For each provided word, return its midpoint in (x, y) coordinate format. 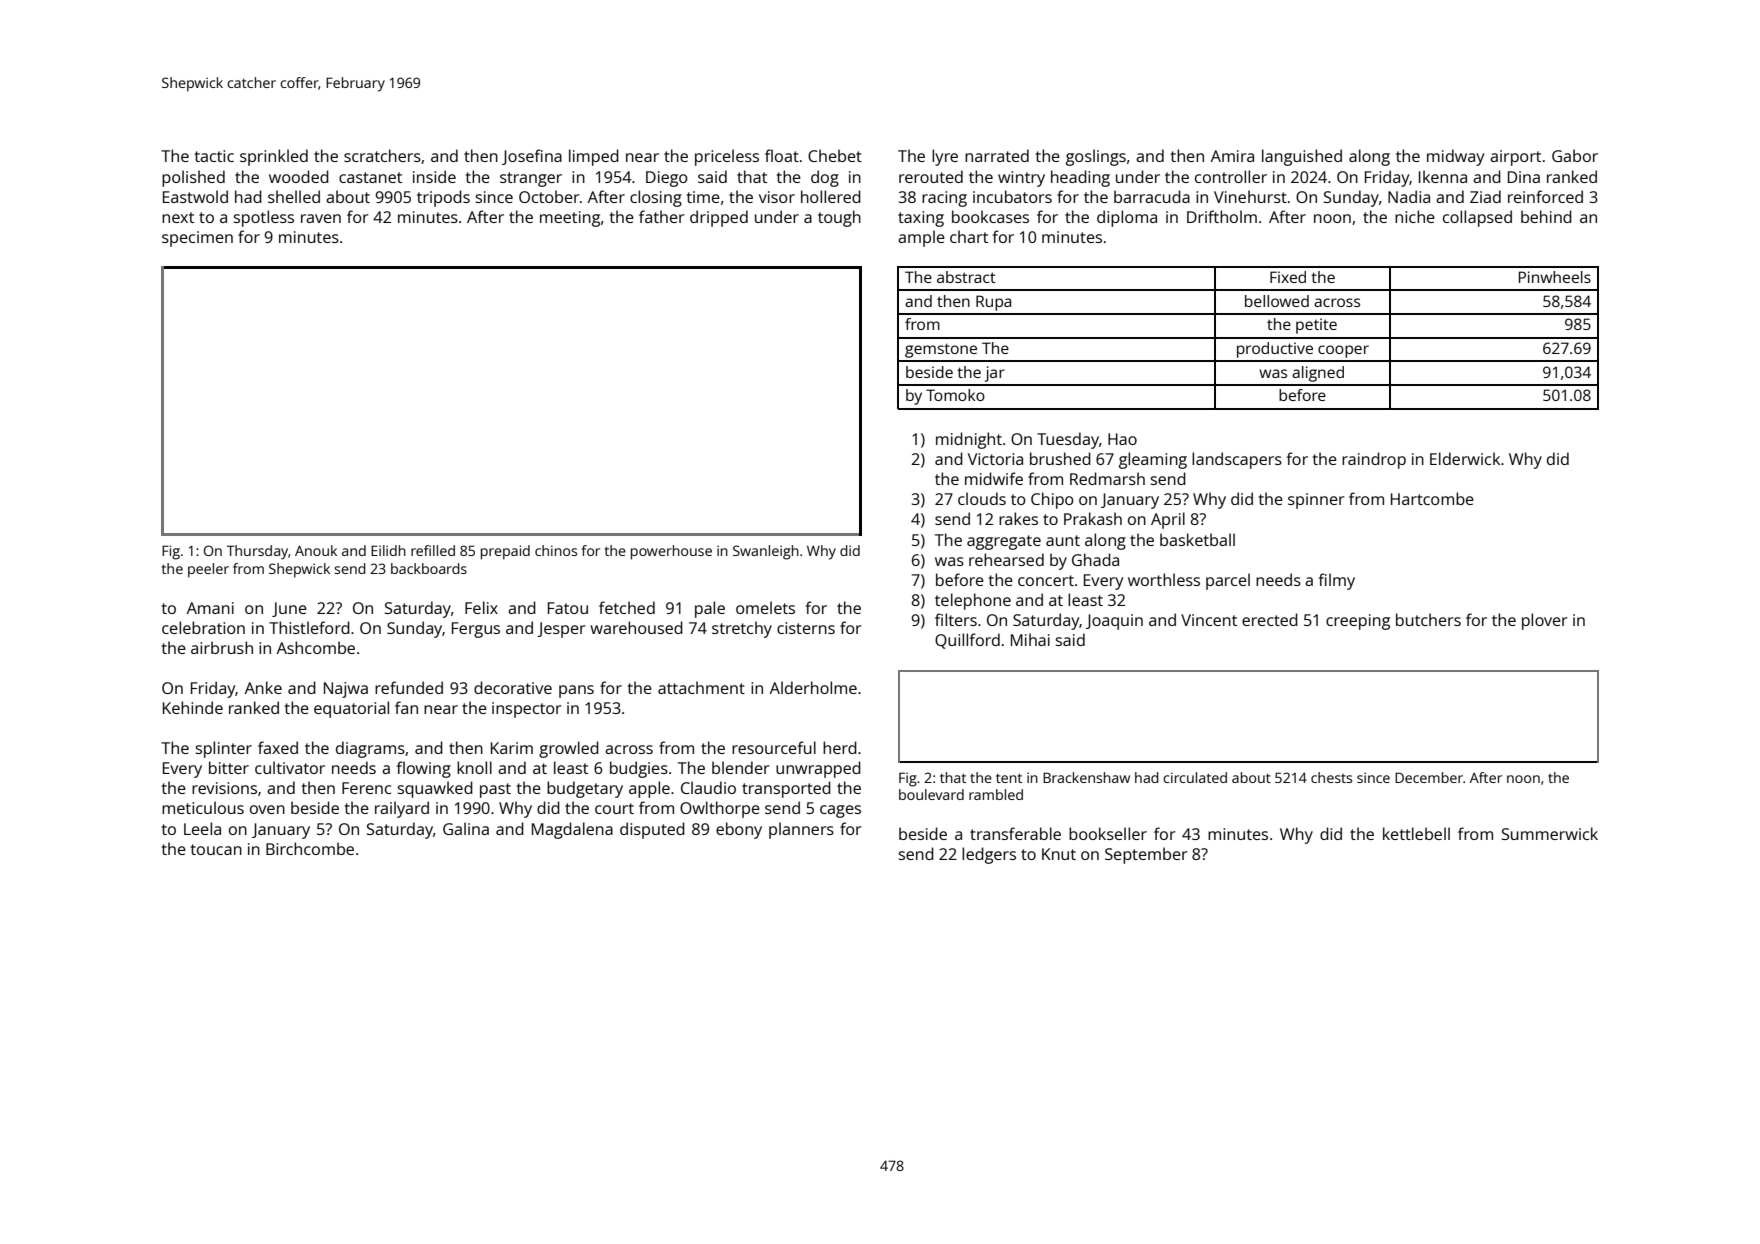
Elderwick (1465, 458)
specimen (197, 239)
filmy (1337, 581)
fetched (627, 607)
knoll (474, 767)
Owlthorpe (720, 809)
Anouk (316, 550)
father (662, 216)
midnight (969, 440)
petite (1316, 326)
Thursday (257, 552)
